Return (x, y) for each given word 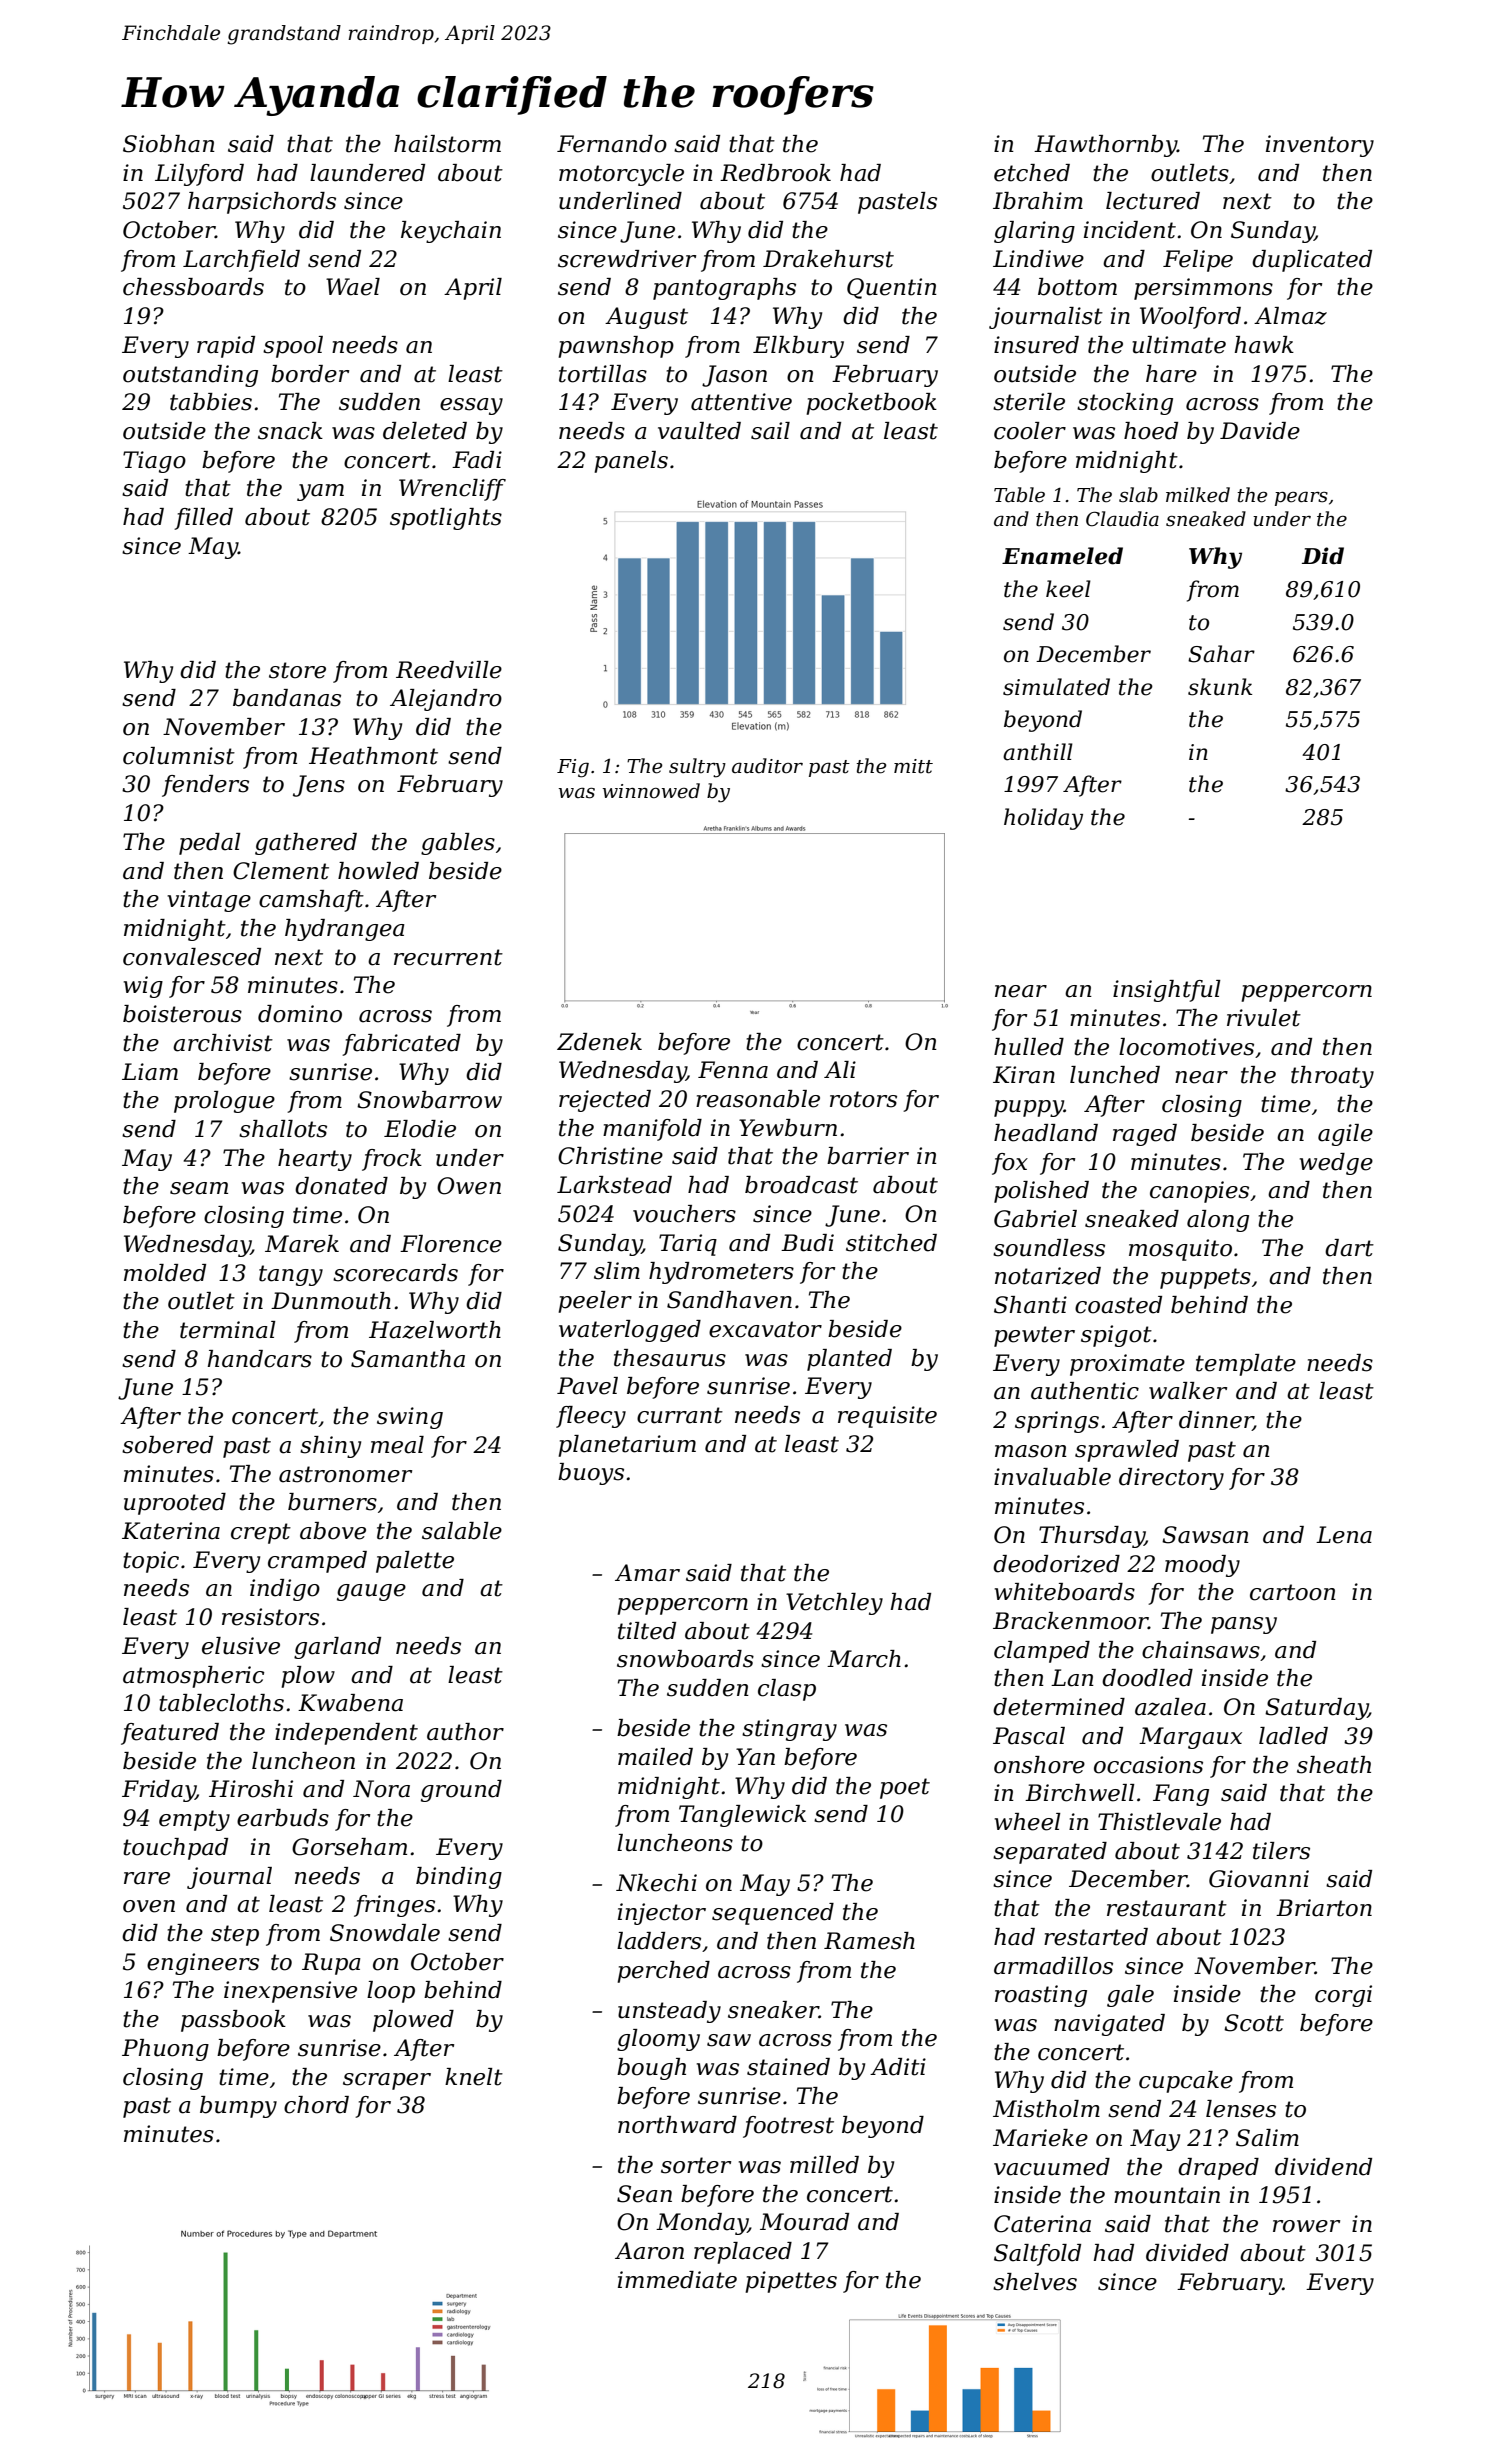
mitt (913, 766)
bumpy (238, 2107)
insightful (1167, 991)
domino (300, 1014)
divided (1187, 2253)
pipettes (791, 2282)
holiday (1043, 819)
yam (320, 492)
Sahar (1221, 654)
